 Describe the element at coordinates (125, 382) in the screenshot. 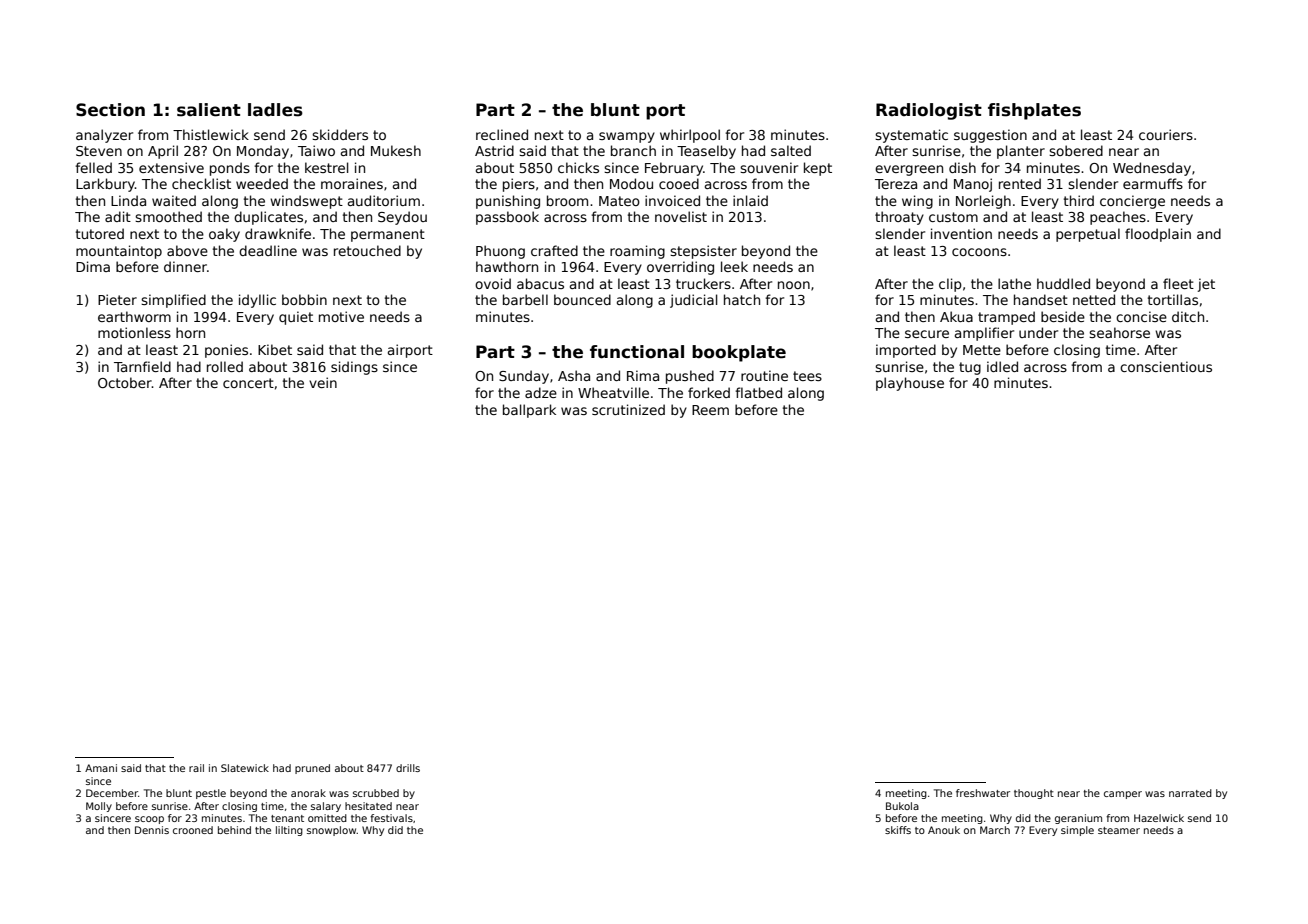

I see `October` at that location.
